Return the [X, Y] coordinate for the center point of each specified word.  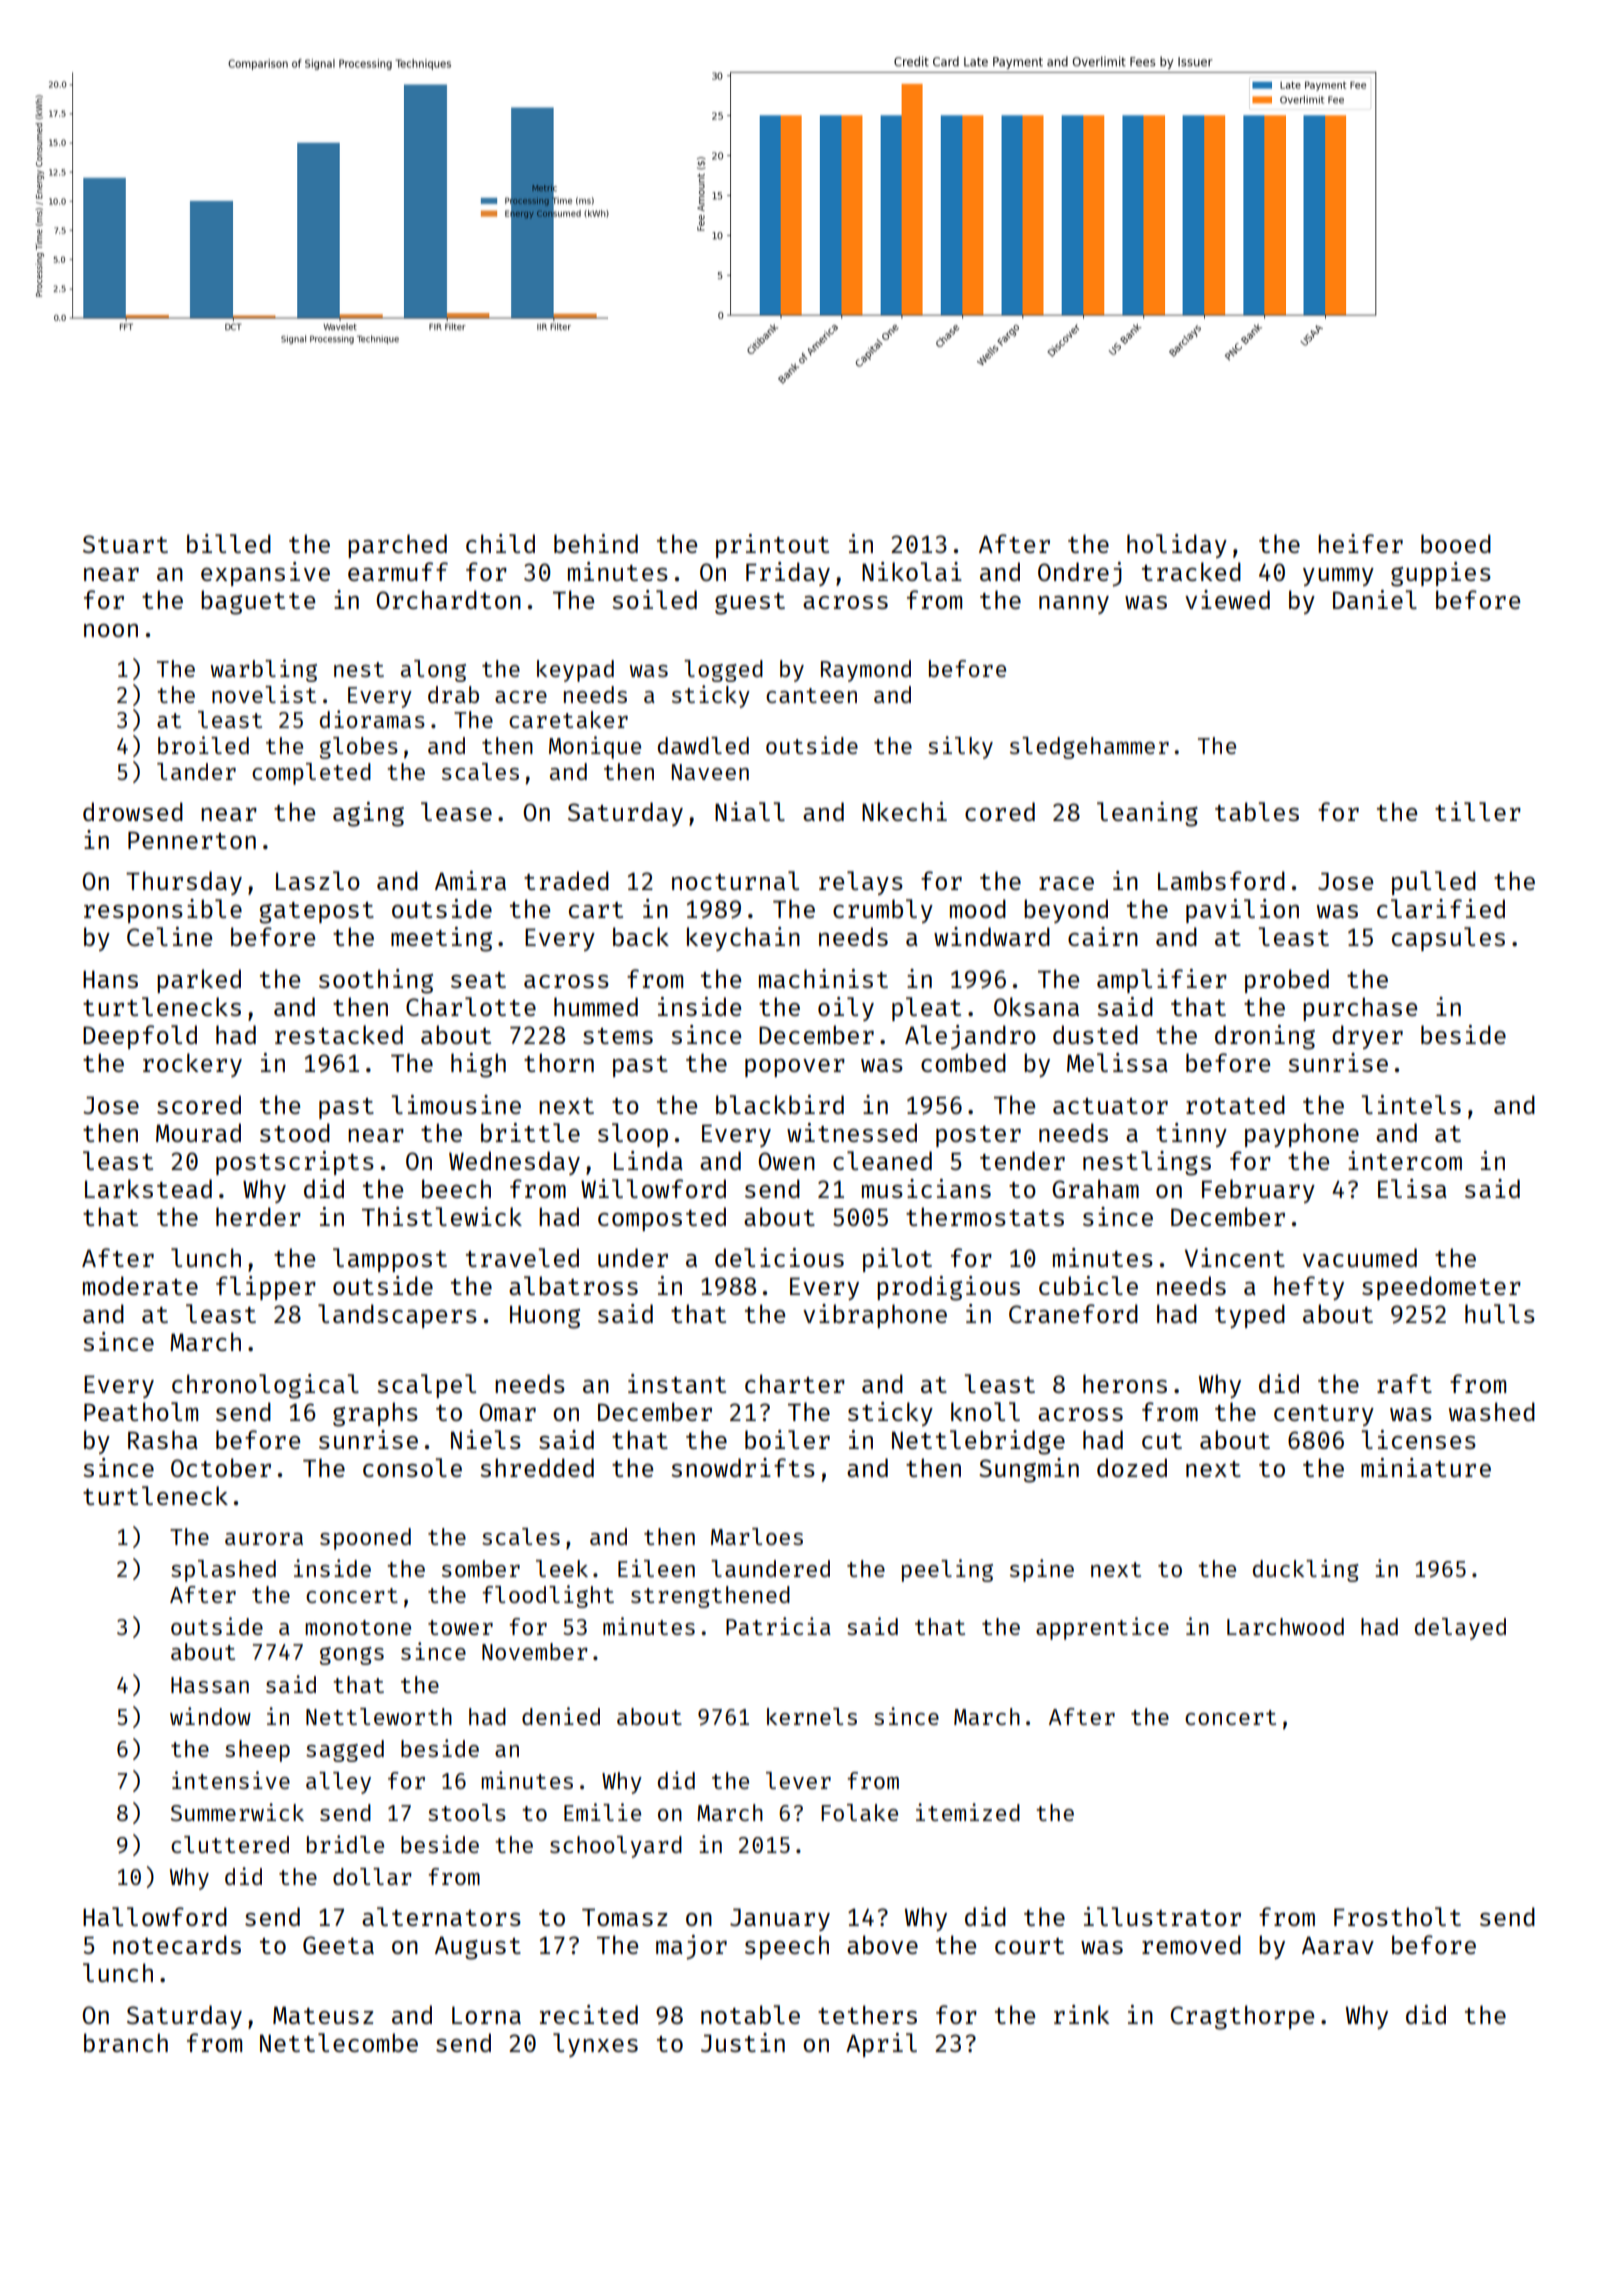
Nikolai [912, 571]
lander [196, 771]
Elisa [1412, 1188]
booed [1456, 543]
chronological [265, 1386]
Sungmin [1029, 1470]
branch [126, 2042]
